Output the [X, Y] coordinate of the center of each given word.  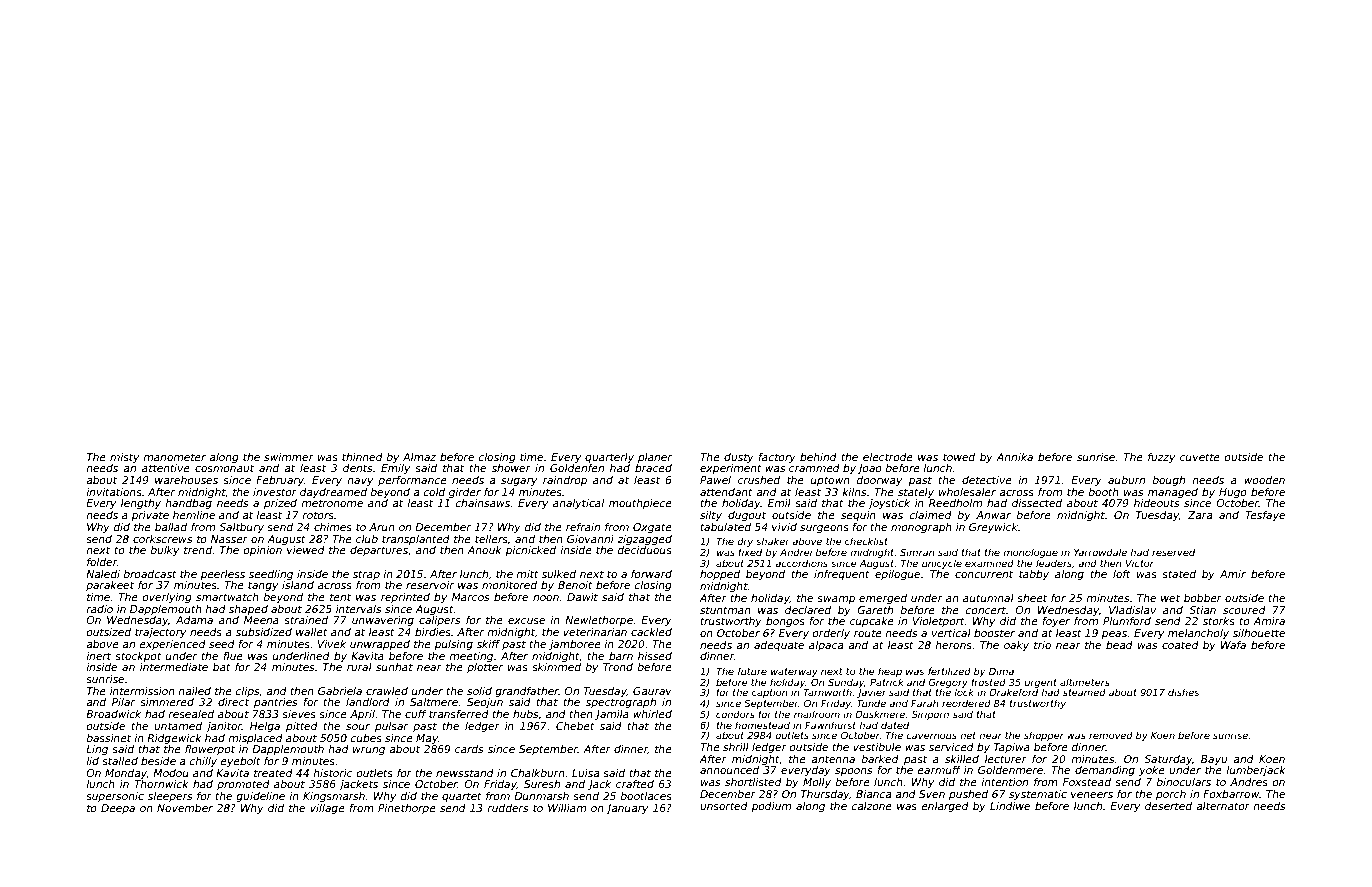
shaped [248, 610]
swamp [836, 600]
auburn [1126, 480]
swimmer [289, 457]
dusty [739, 458]
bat [222, 667]
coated [1180, 645]
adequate [779, 646]
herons [953, 645]
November [185, 808]
